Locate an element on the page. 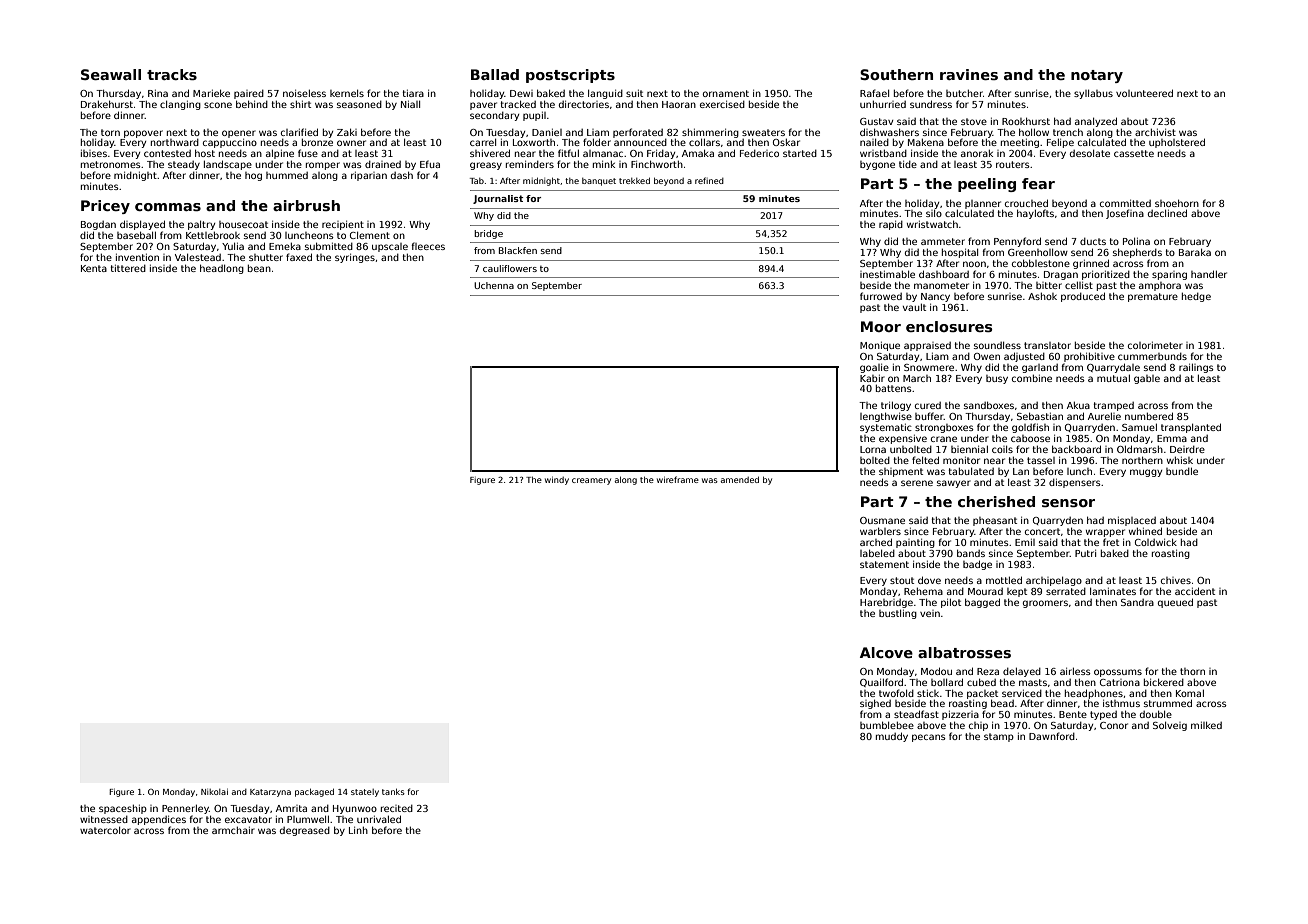 The width and height of the image is (1308, 924). postscripts is located at coordinates (570, 76).
